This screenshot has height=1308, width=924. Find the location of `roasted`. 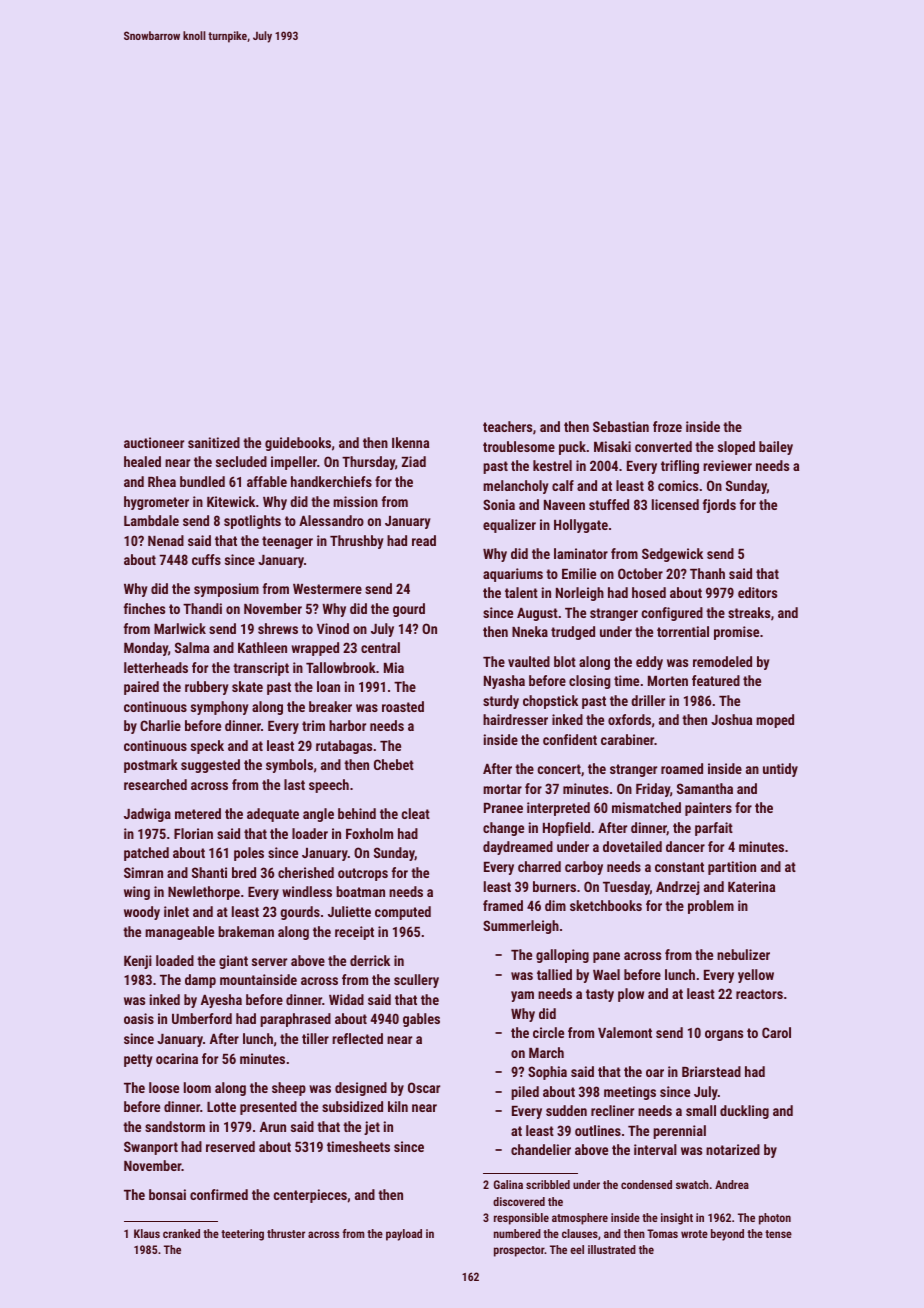

roasted is located at coordinates (403, 706).
